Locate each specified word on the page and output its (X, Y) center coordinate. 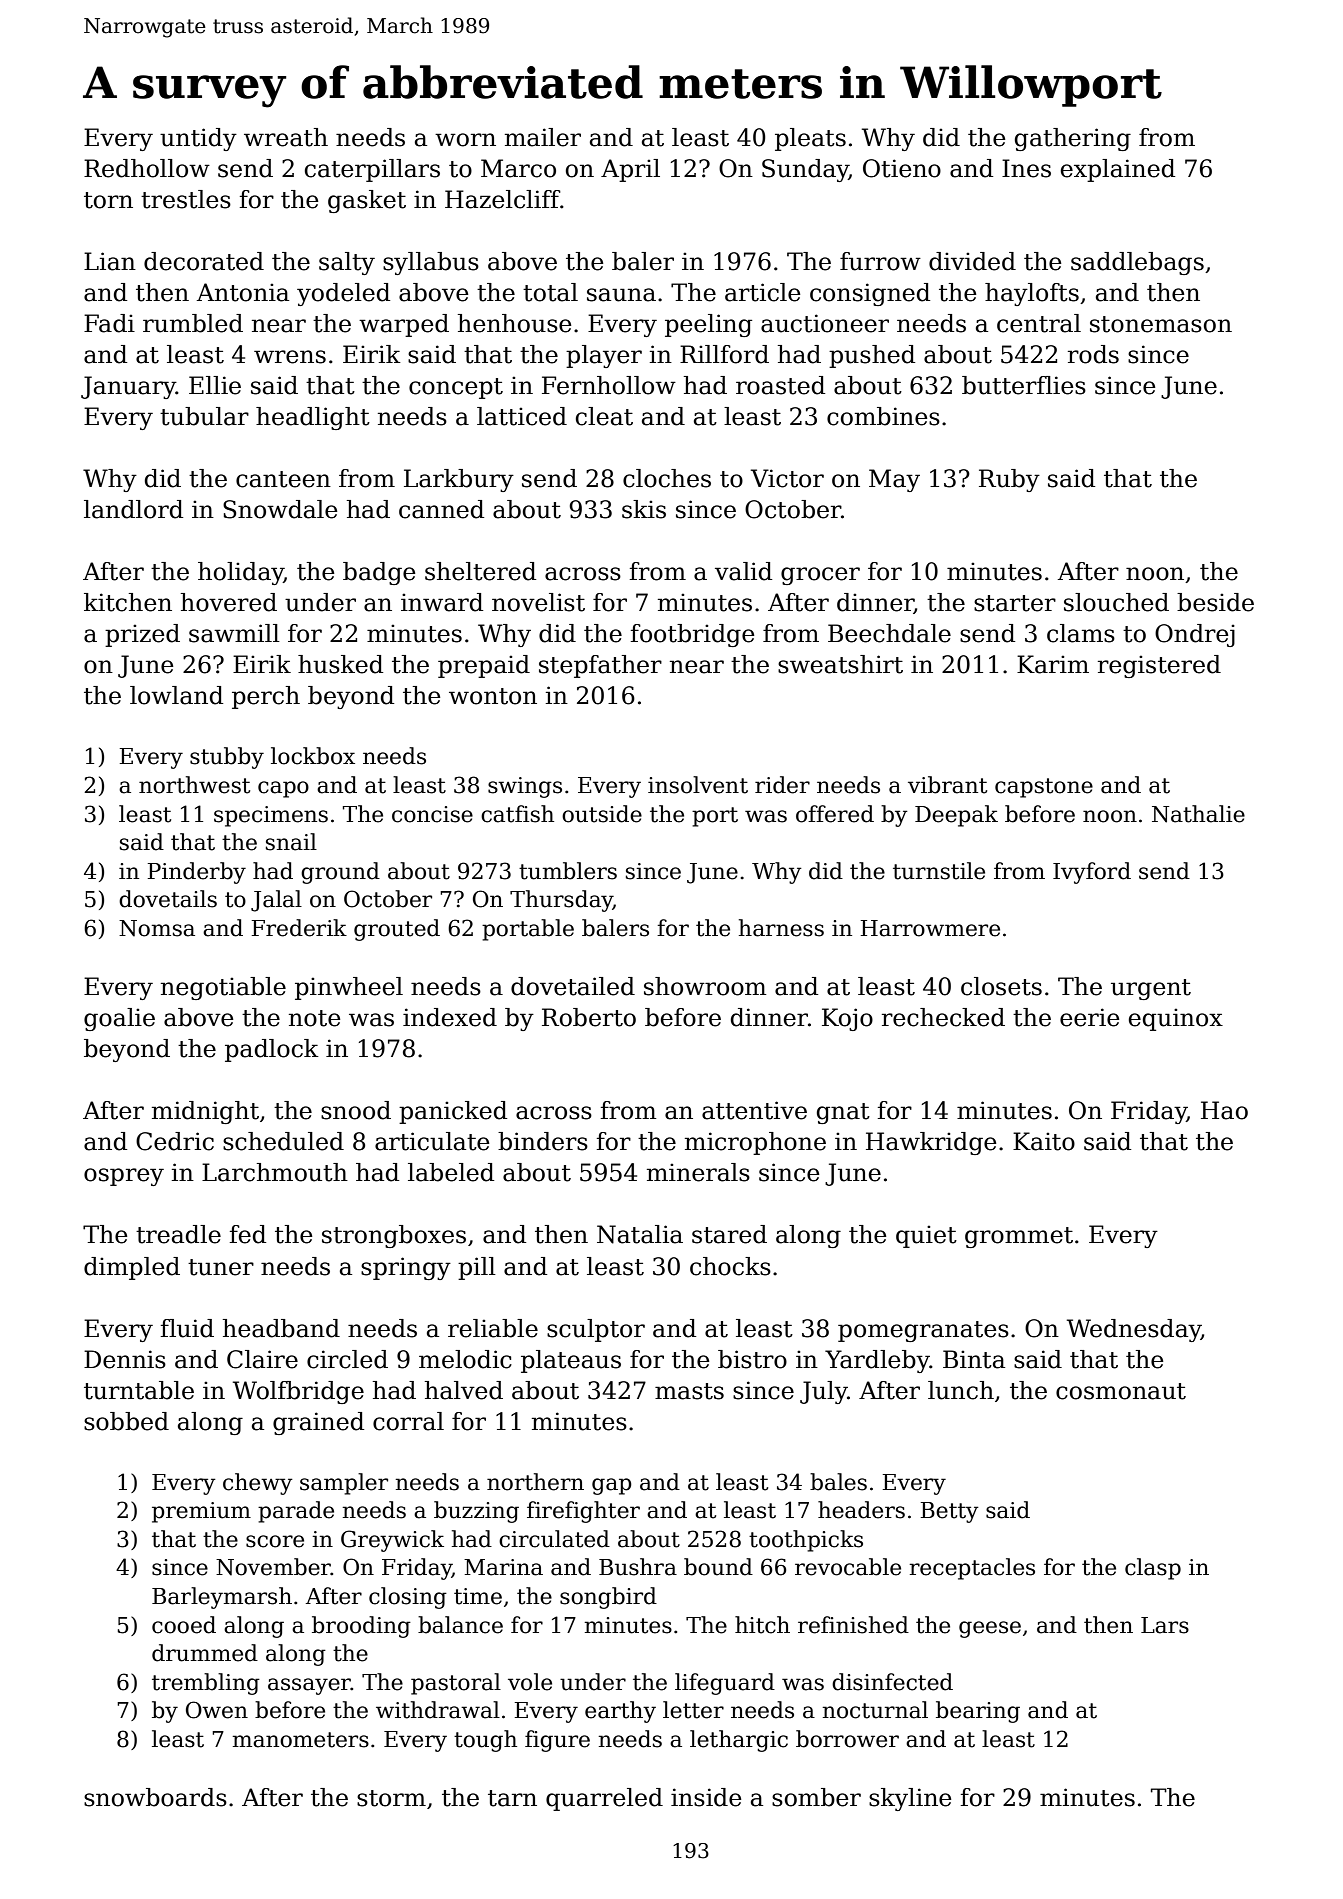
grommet (1019, 1237)
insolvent (698, 785)
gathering (1073, 139)
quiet (926, 1236)
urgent (1151, 989)
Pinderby (197, 873)
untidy (198, 139)
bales (838, 1482)
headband (281, 1328)
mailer (543, 137)
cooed (184, 1625)
